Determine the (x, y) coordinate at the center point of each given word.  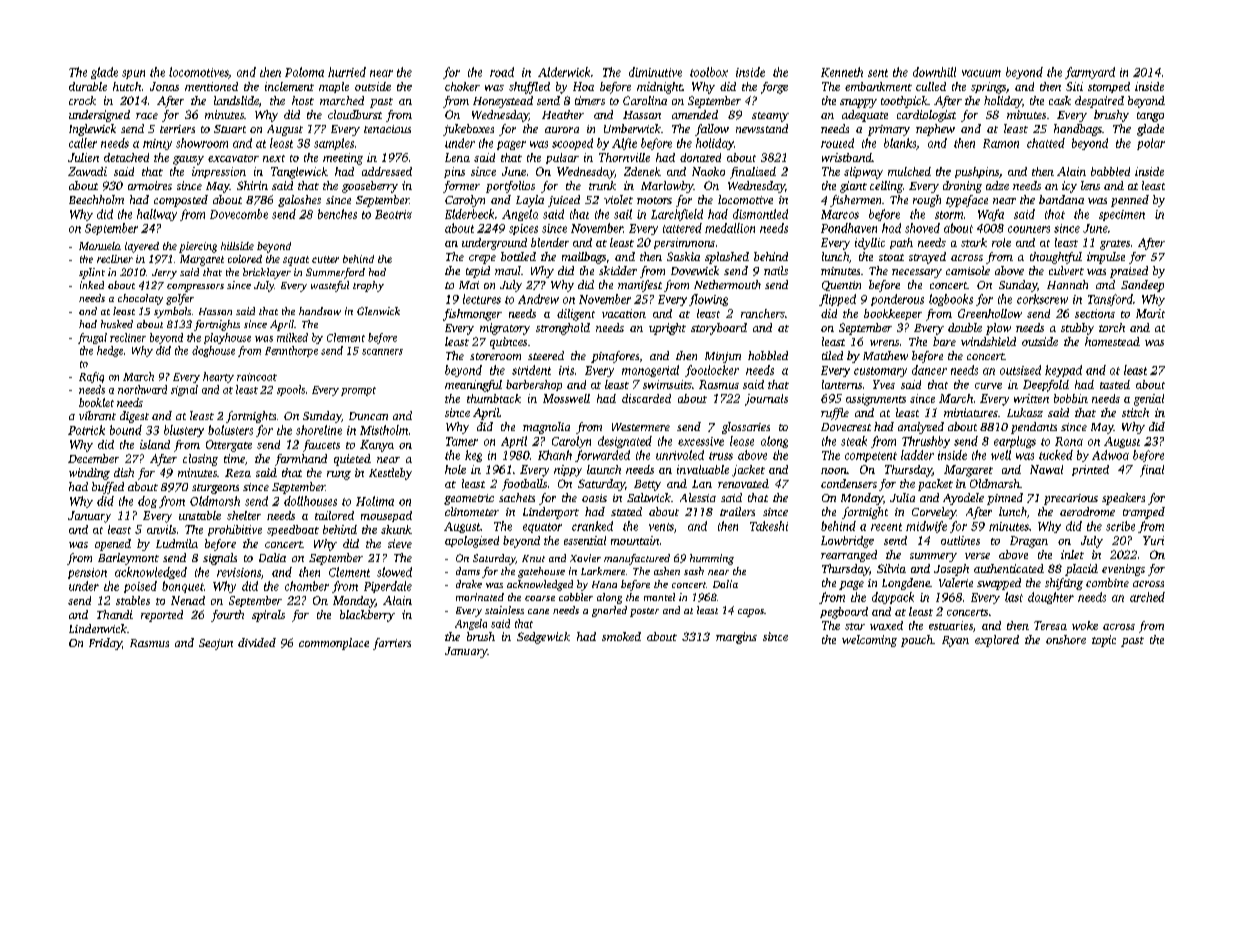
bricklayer (267, 273)
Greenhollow (990, 313)
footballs (524, 485)
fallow (712, 130)
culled (931, 86)
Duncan (368, 416)
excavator (233, 158)
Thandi (115, 614)
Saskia (683, 256)
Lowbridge (847, 542)
